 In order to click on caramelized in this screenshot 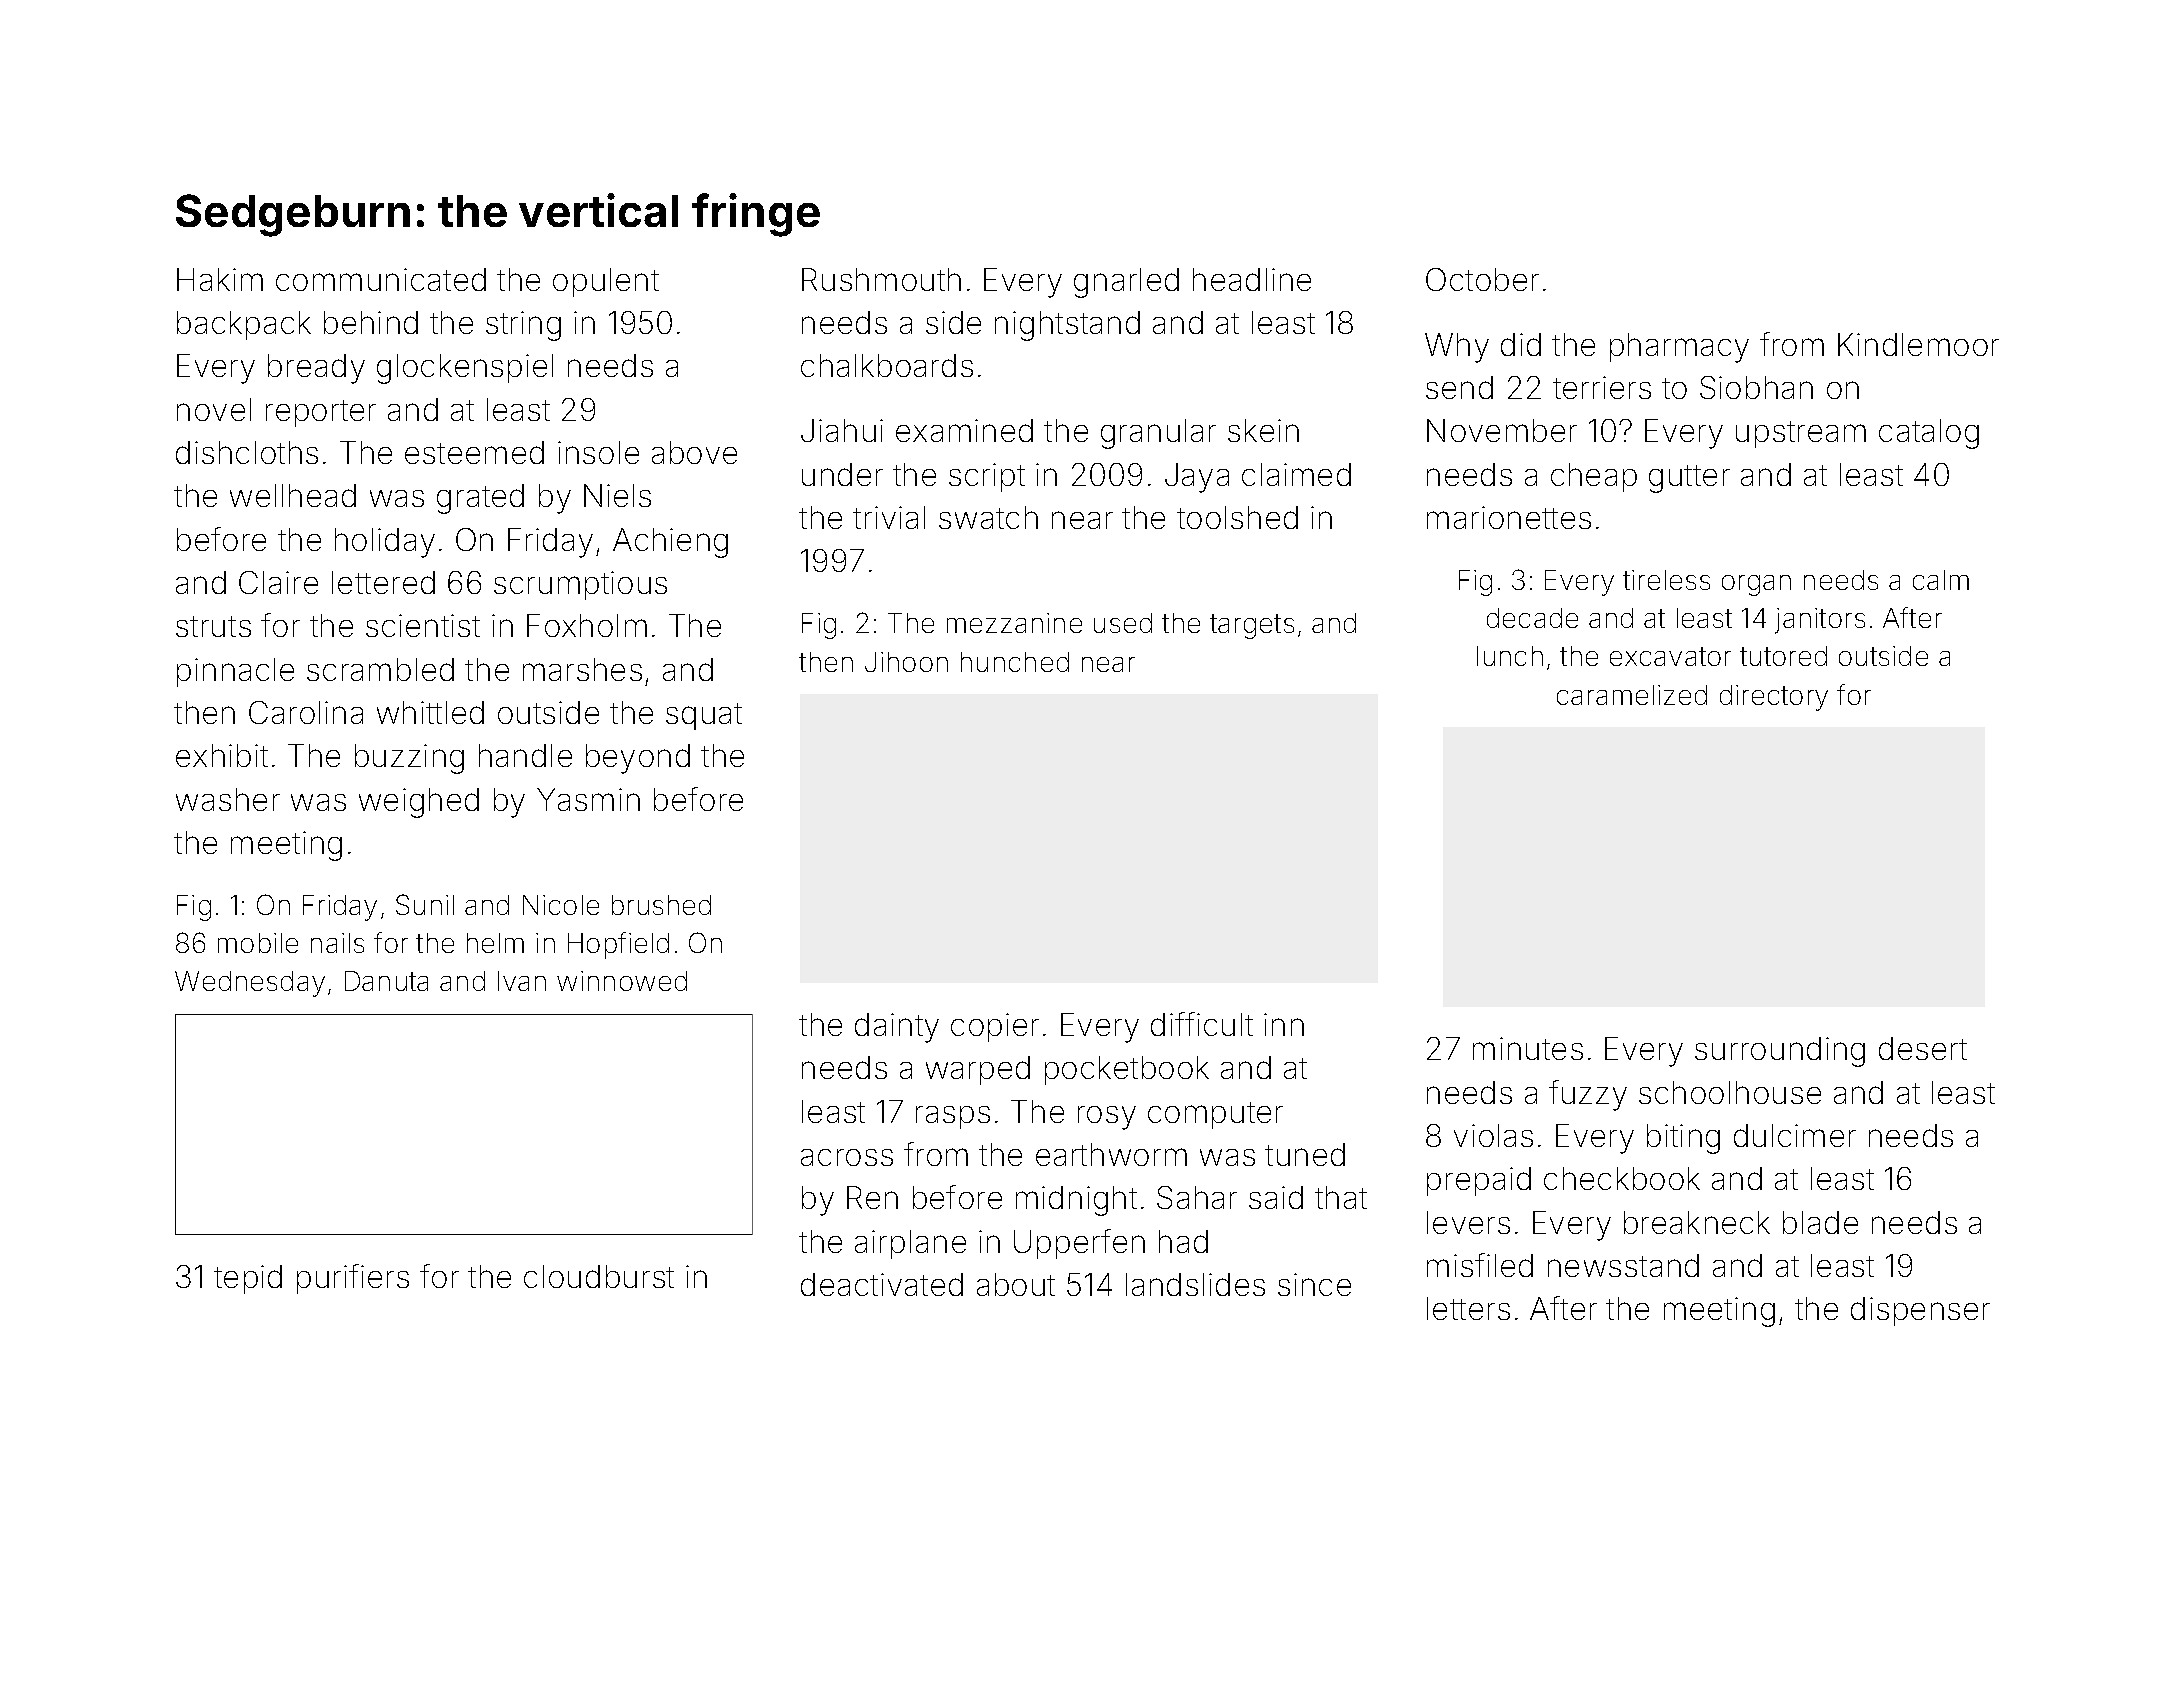, I will do `click(1632, 695)`.
